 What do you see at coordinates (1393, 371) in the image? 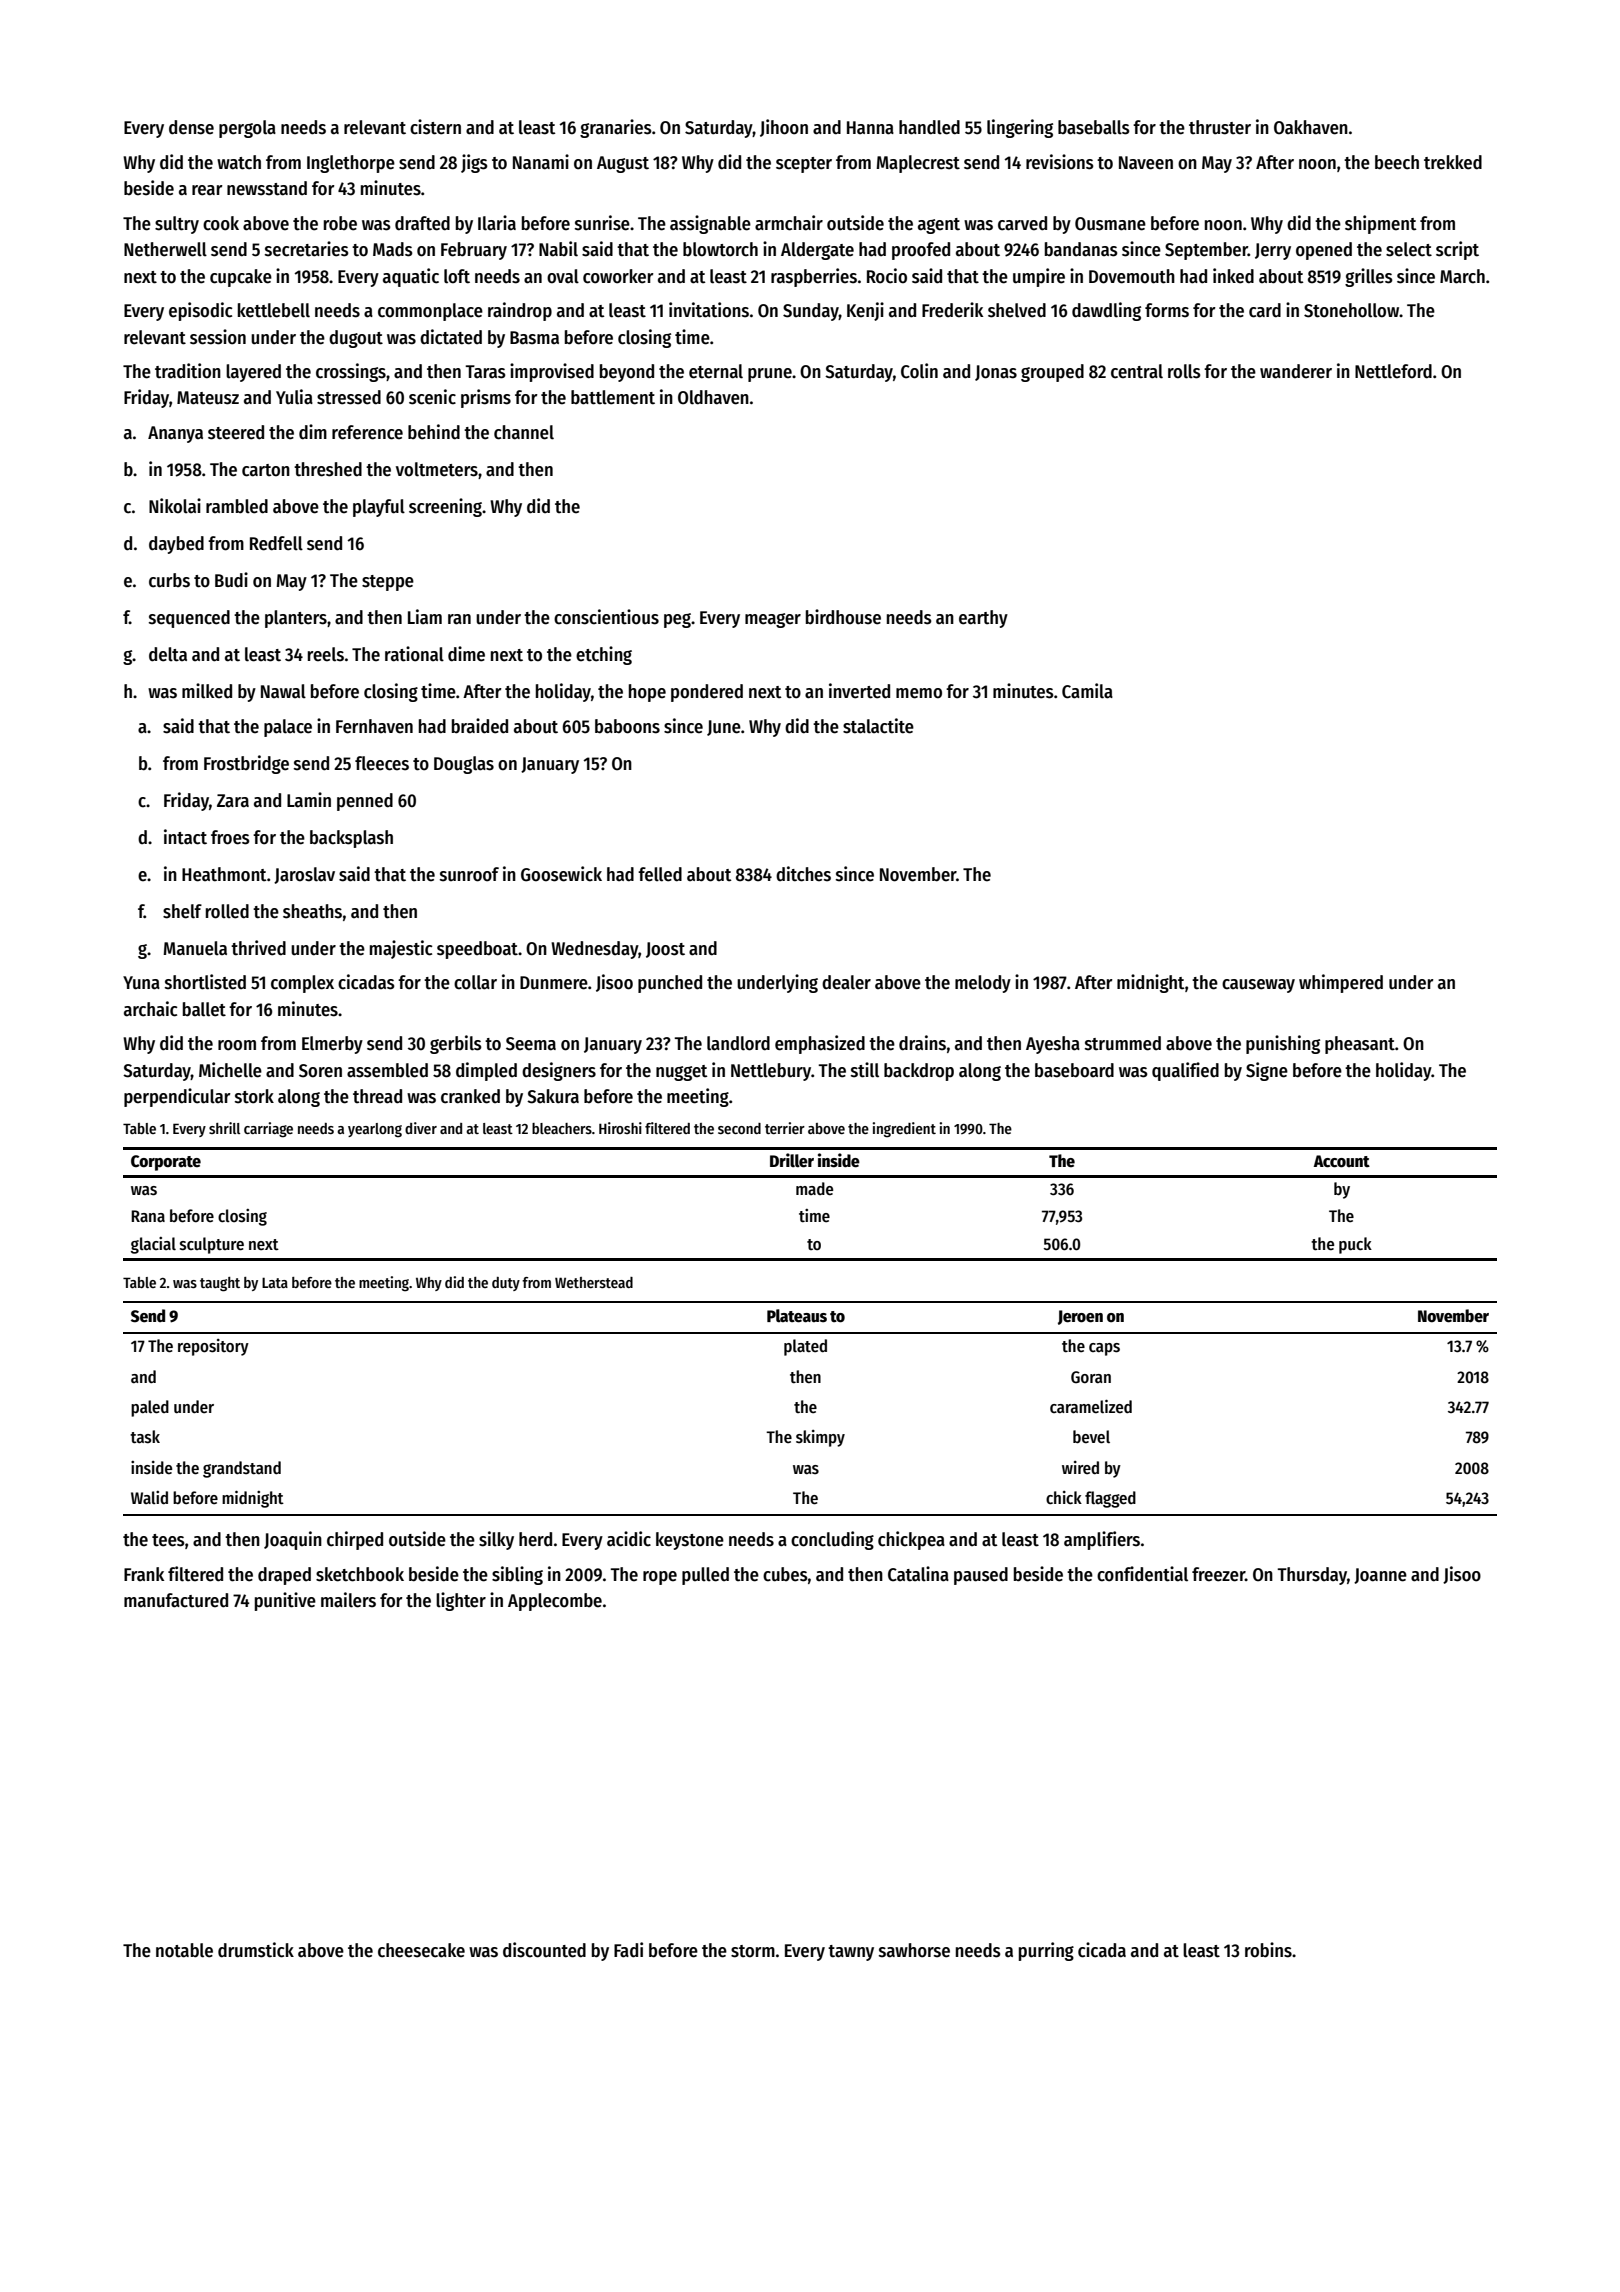
I see `Nettleford` at bounding box center [1393, 371].
